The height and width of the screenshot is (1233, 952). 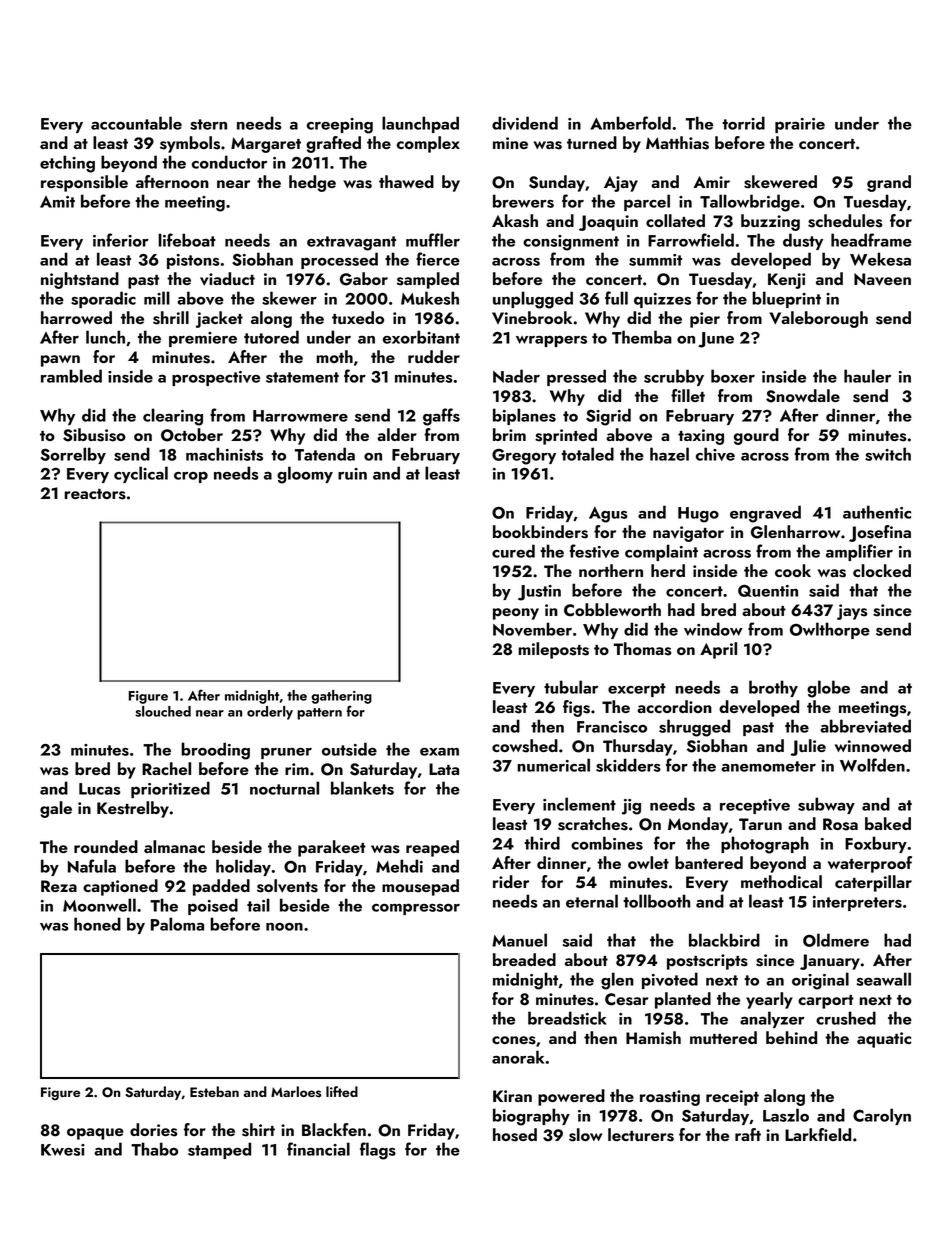 What do you see at coordinates (510, 143) in the screenshot?
I see `mine` at bounding box center [510, 143].
